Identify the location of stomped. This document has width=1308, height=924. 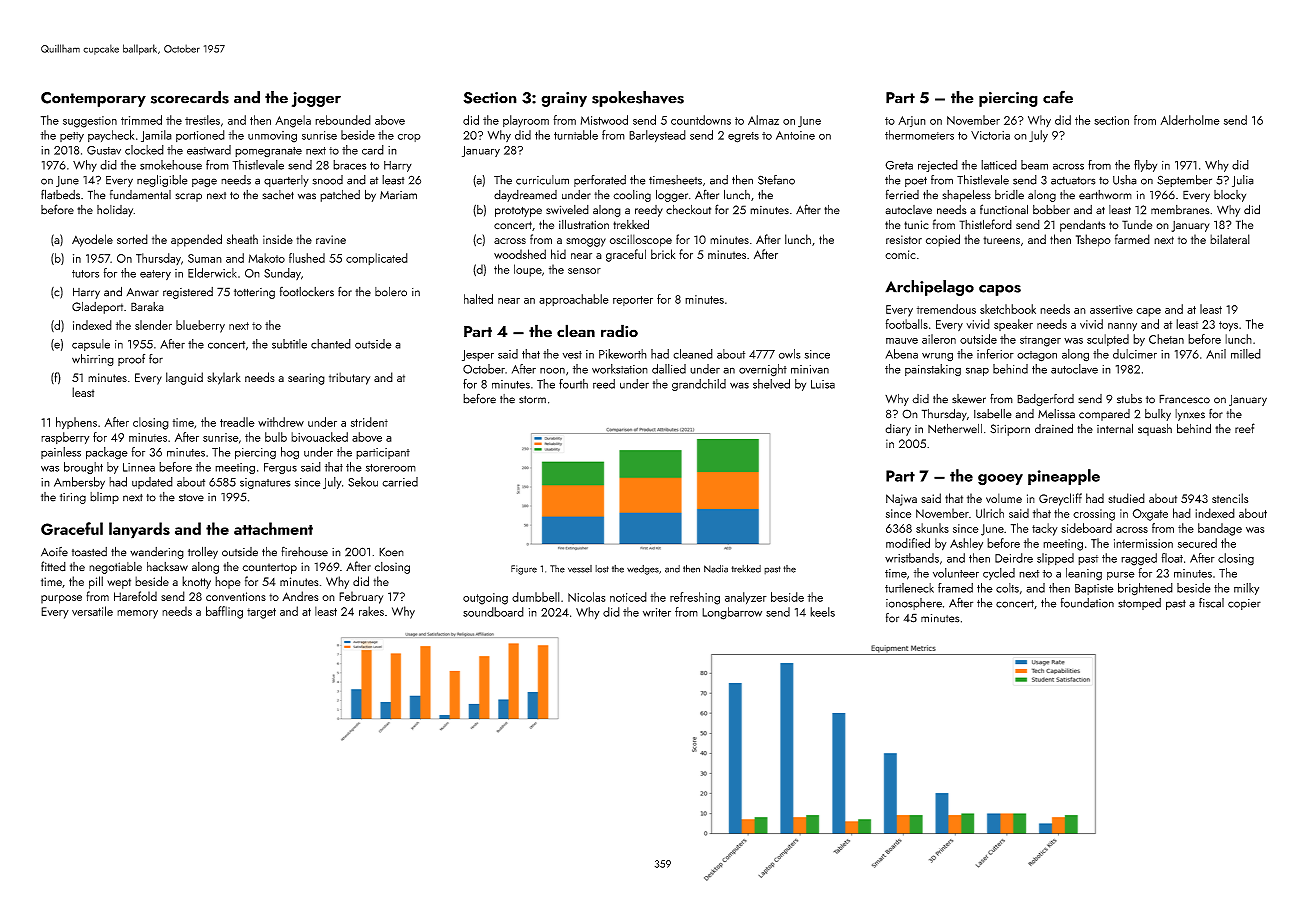
(1139, 604).
